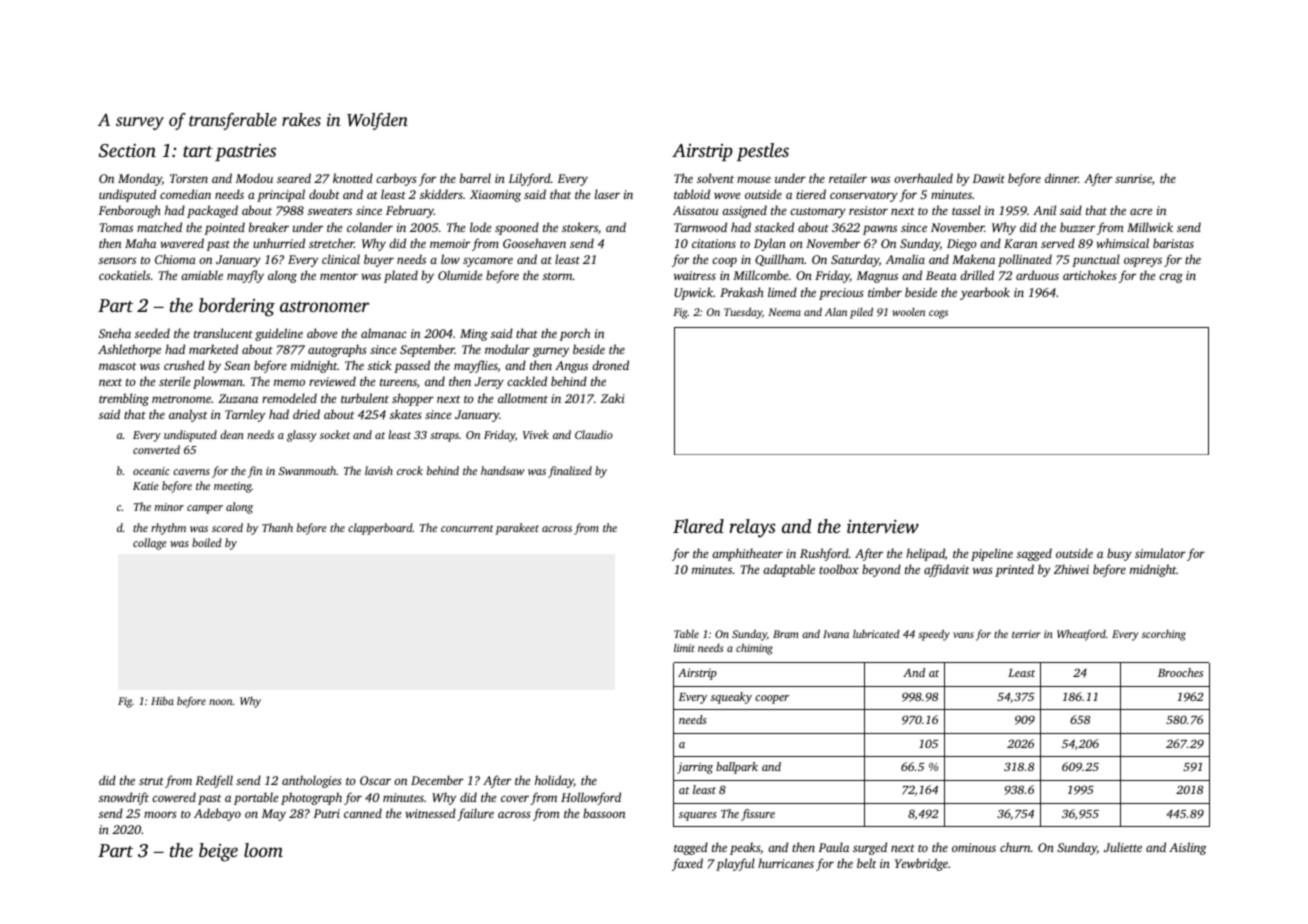 The height and width of the document is (924, 1308). What do you see at coordinates (1119, 554) in the document?
I see `busy` at bounding box center [1119, 554].
